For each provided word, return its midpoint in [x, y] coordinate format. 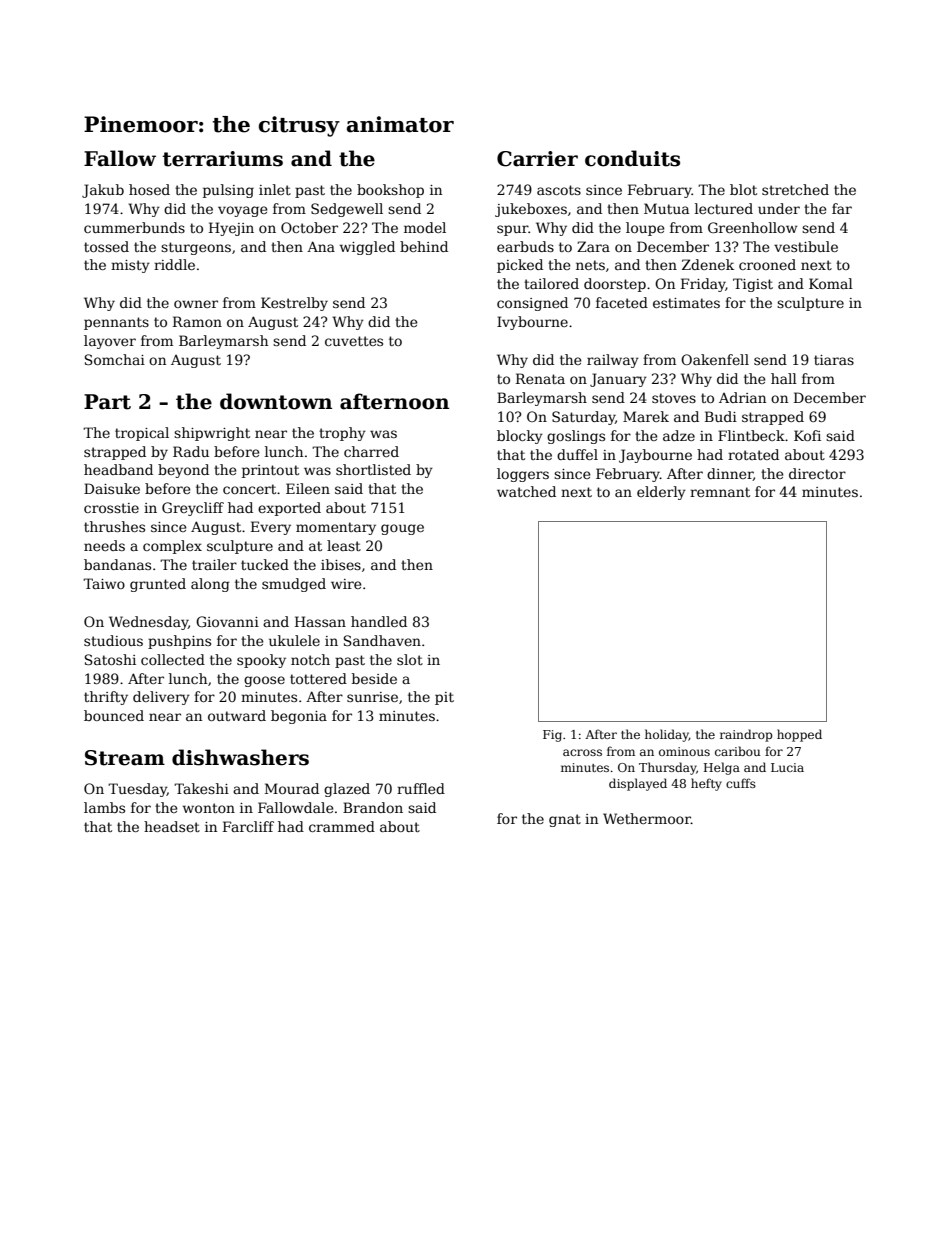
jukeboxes [531, 210]
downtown [276, 401]
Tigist [753, 285]
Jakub [103, 191]
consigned [532, 304]
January [618, 380]
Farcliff [248, 826]
